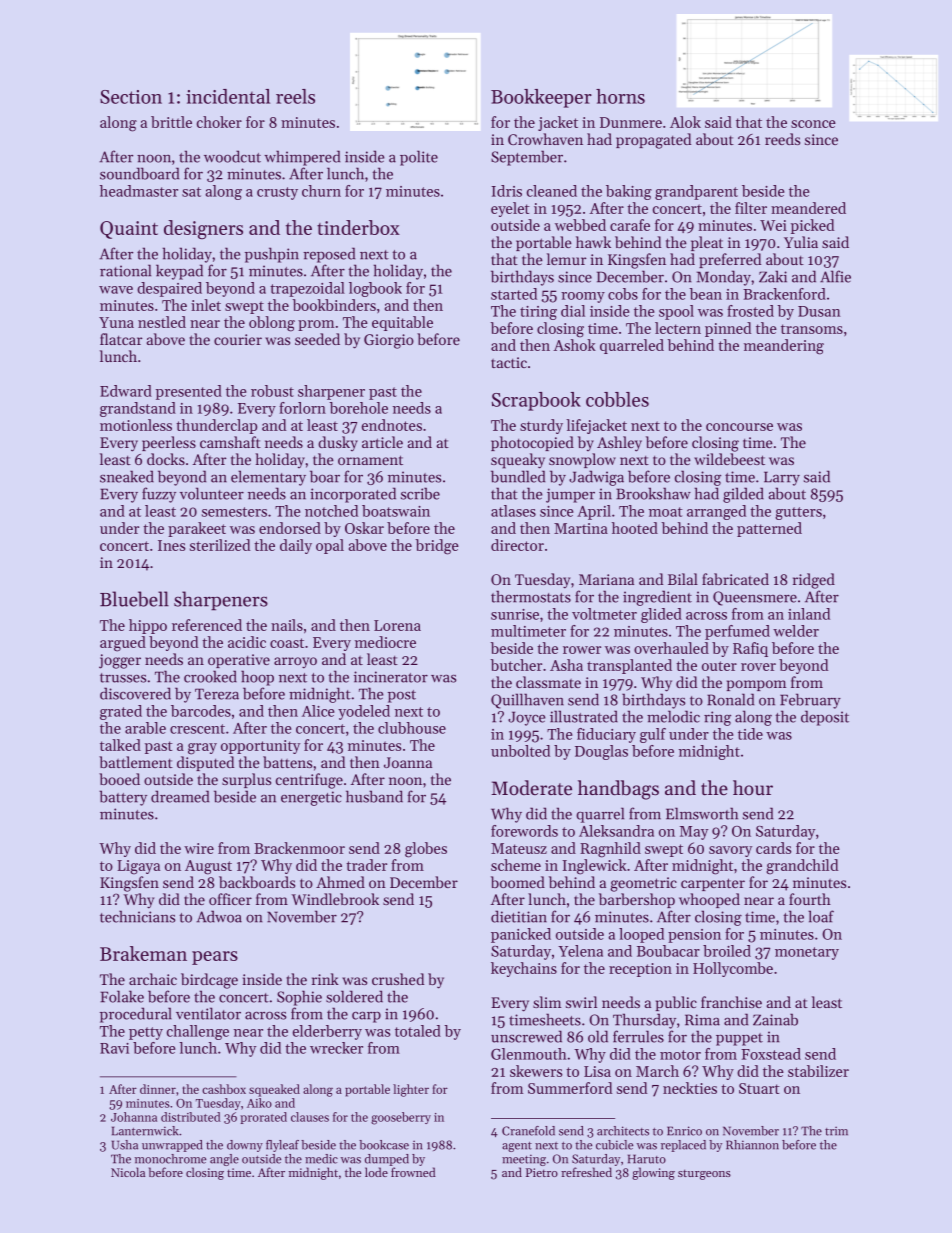  I want to click on horns, so click(620, 96).
